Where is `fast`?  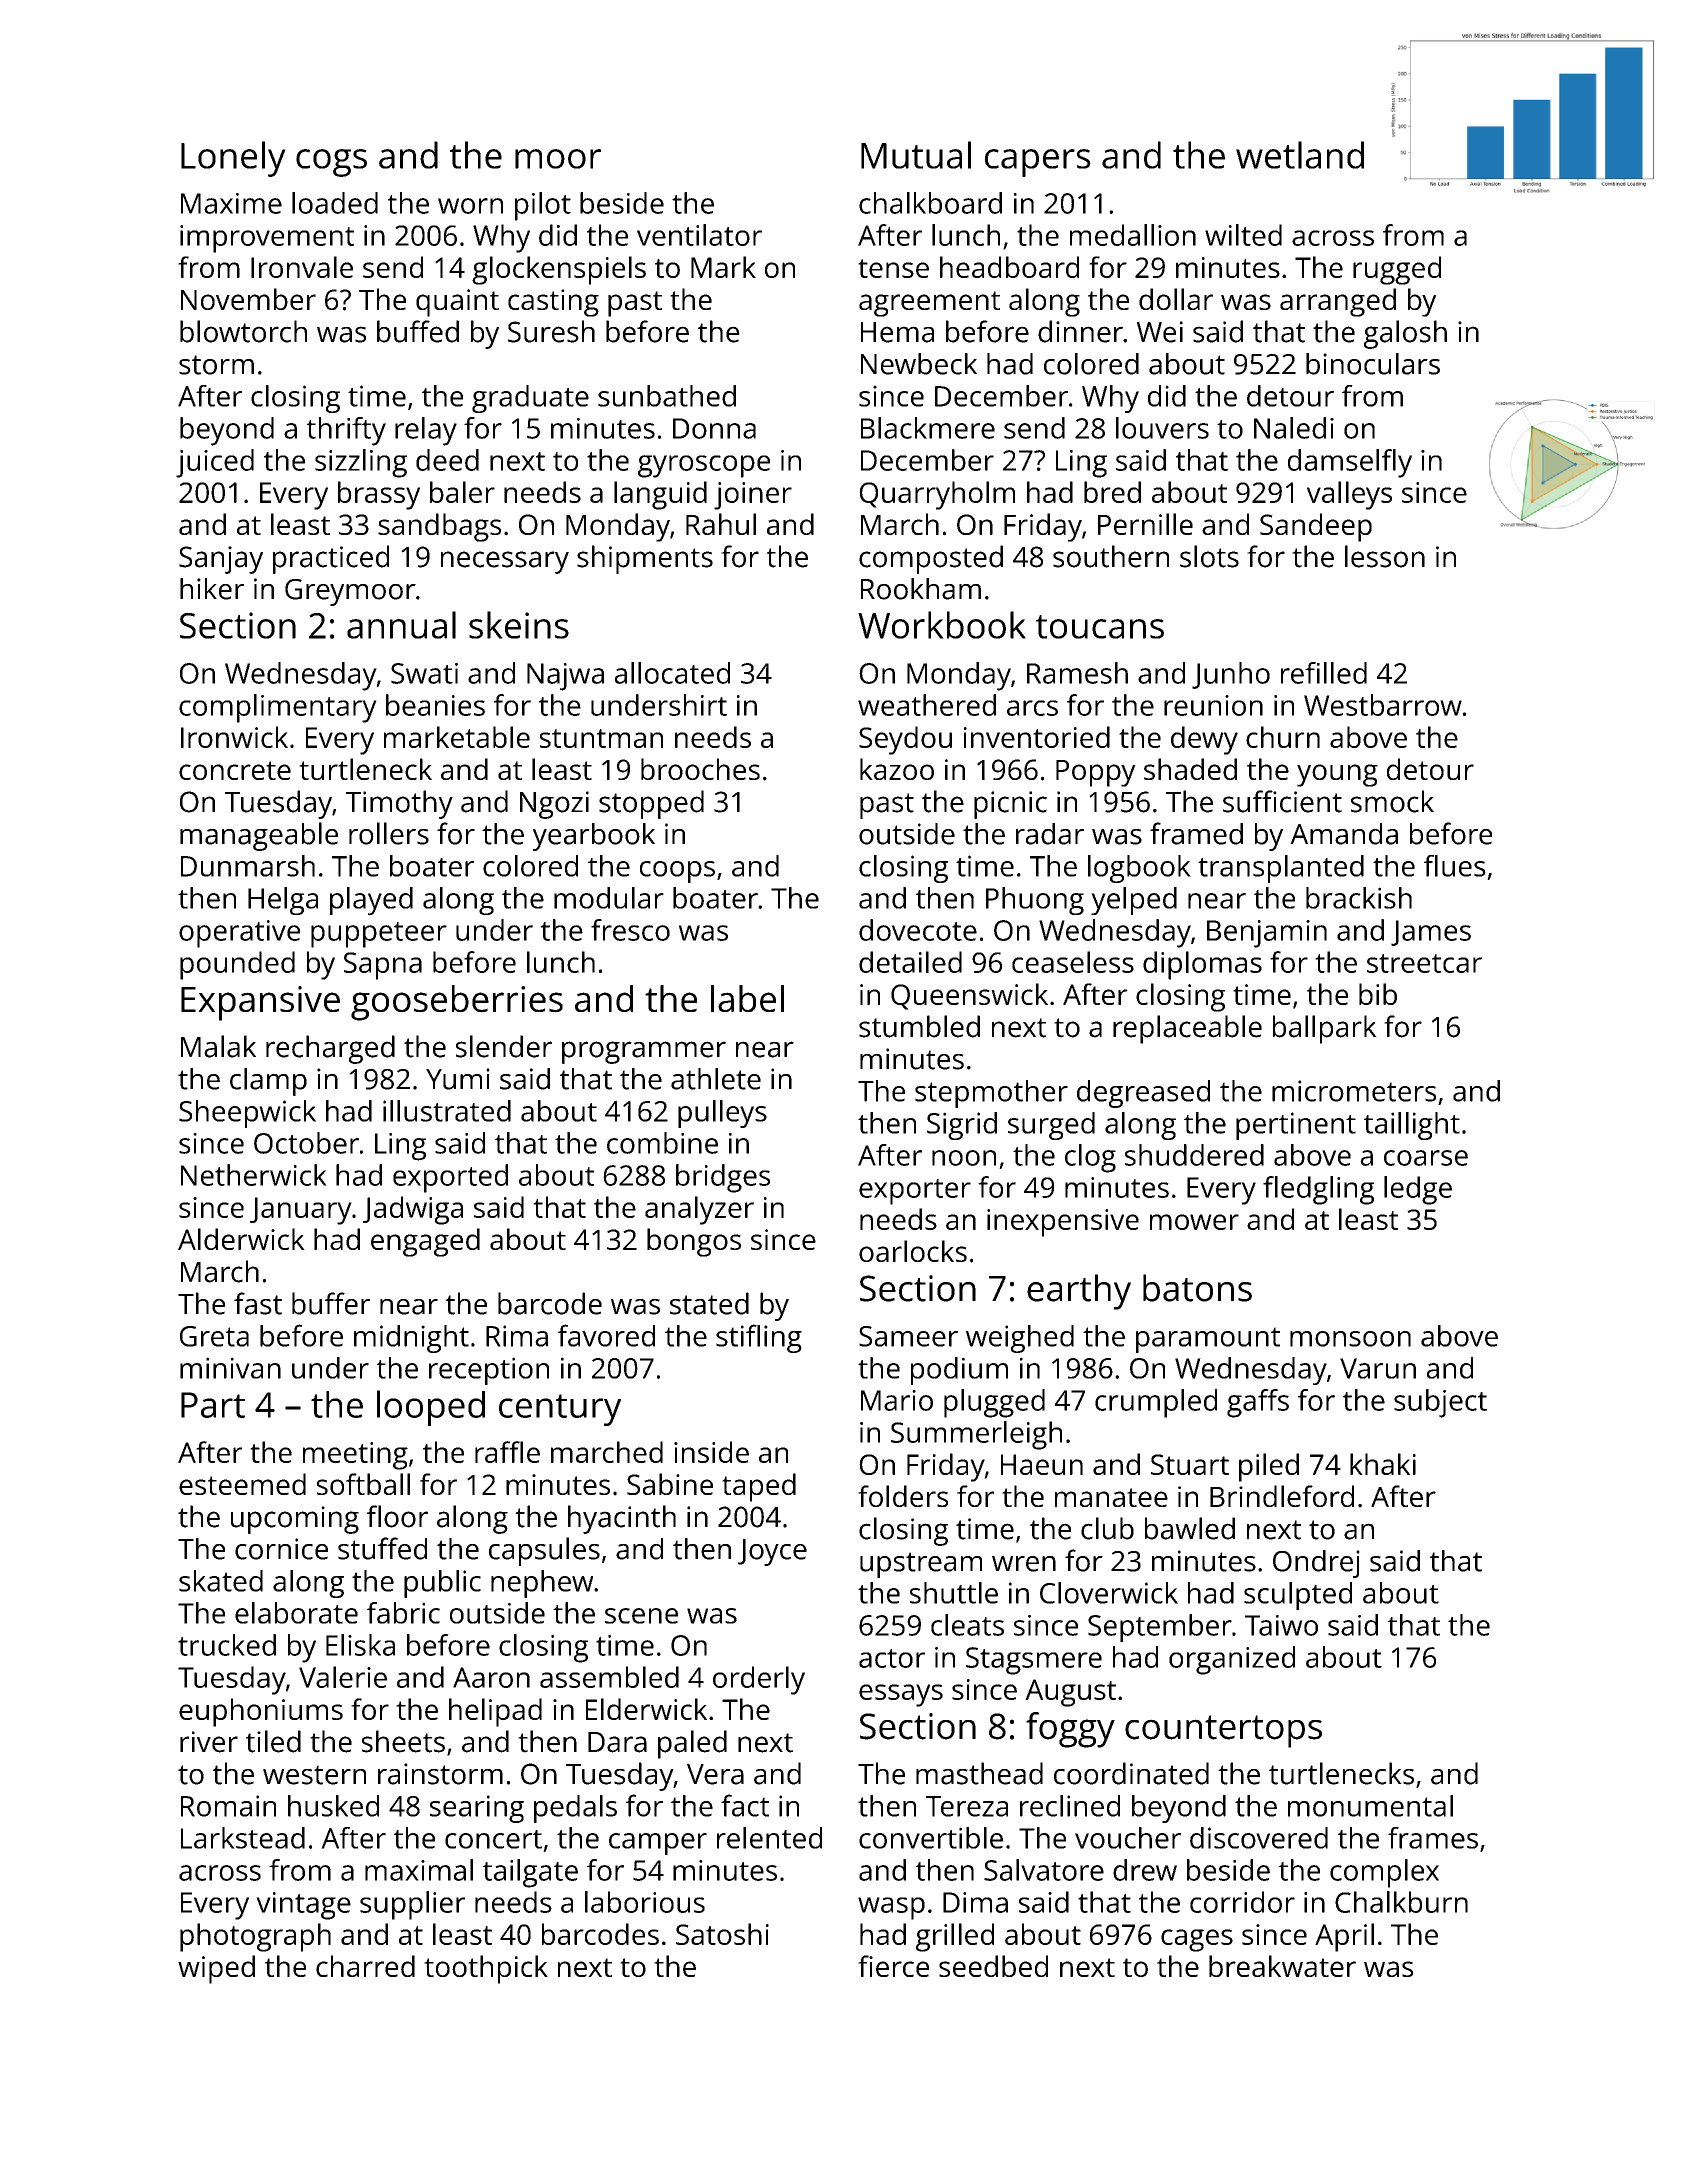 fast is located at coordinates (258, 1303).
